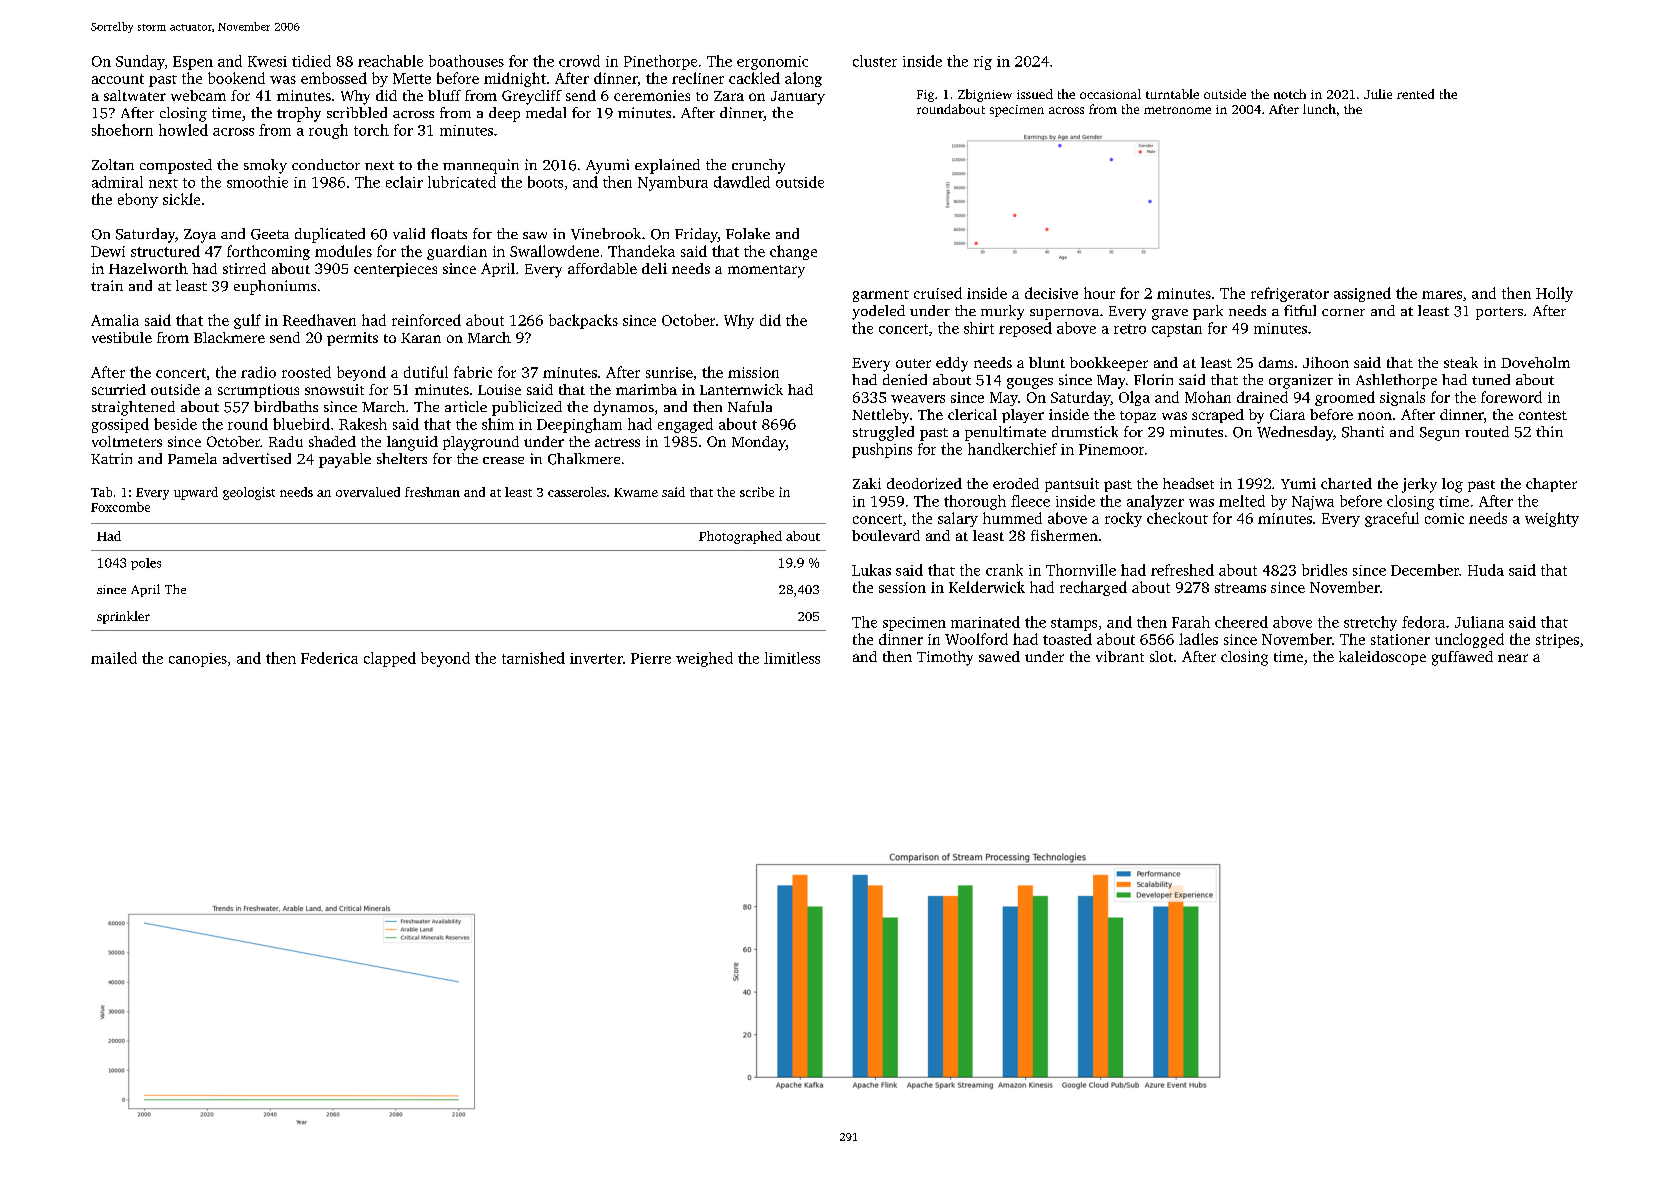 This document has width=1678, height=1186. Describe the element at coordinates (390, 659) in the document. I see `clapped` at that location.
